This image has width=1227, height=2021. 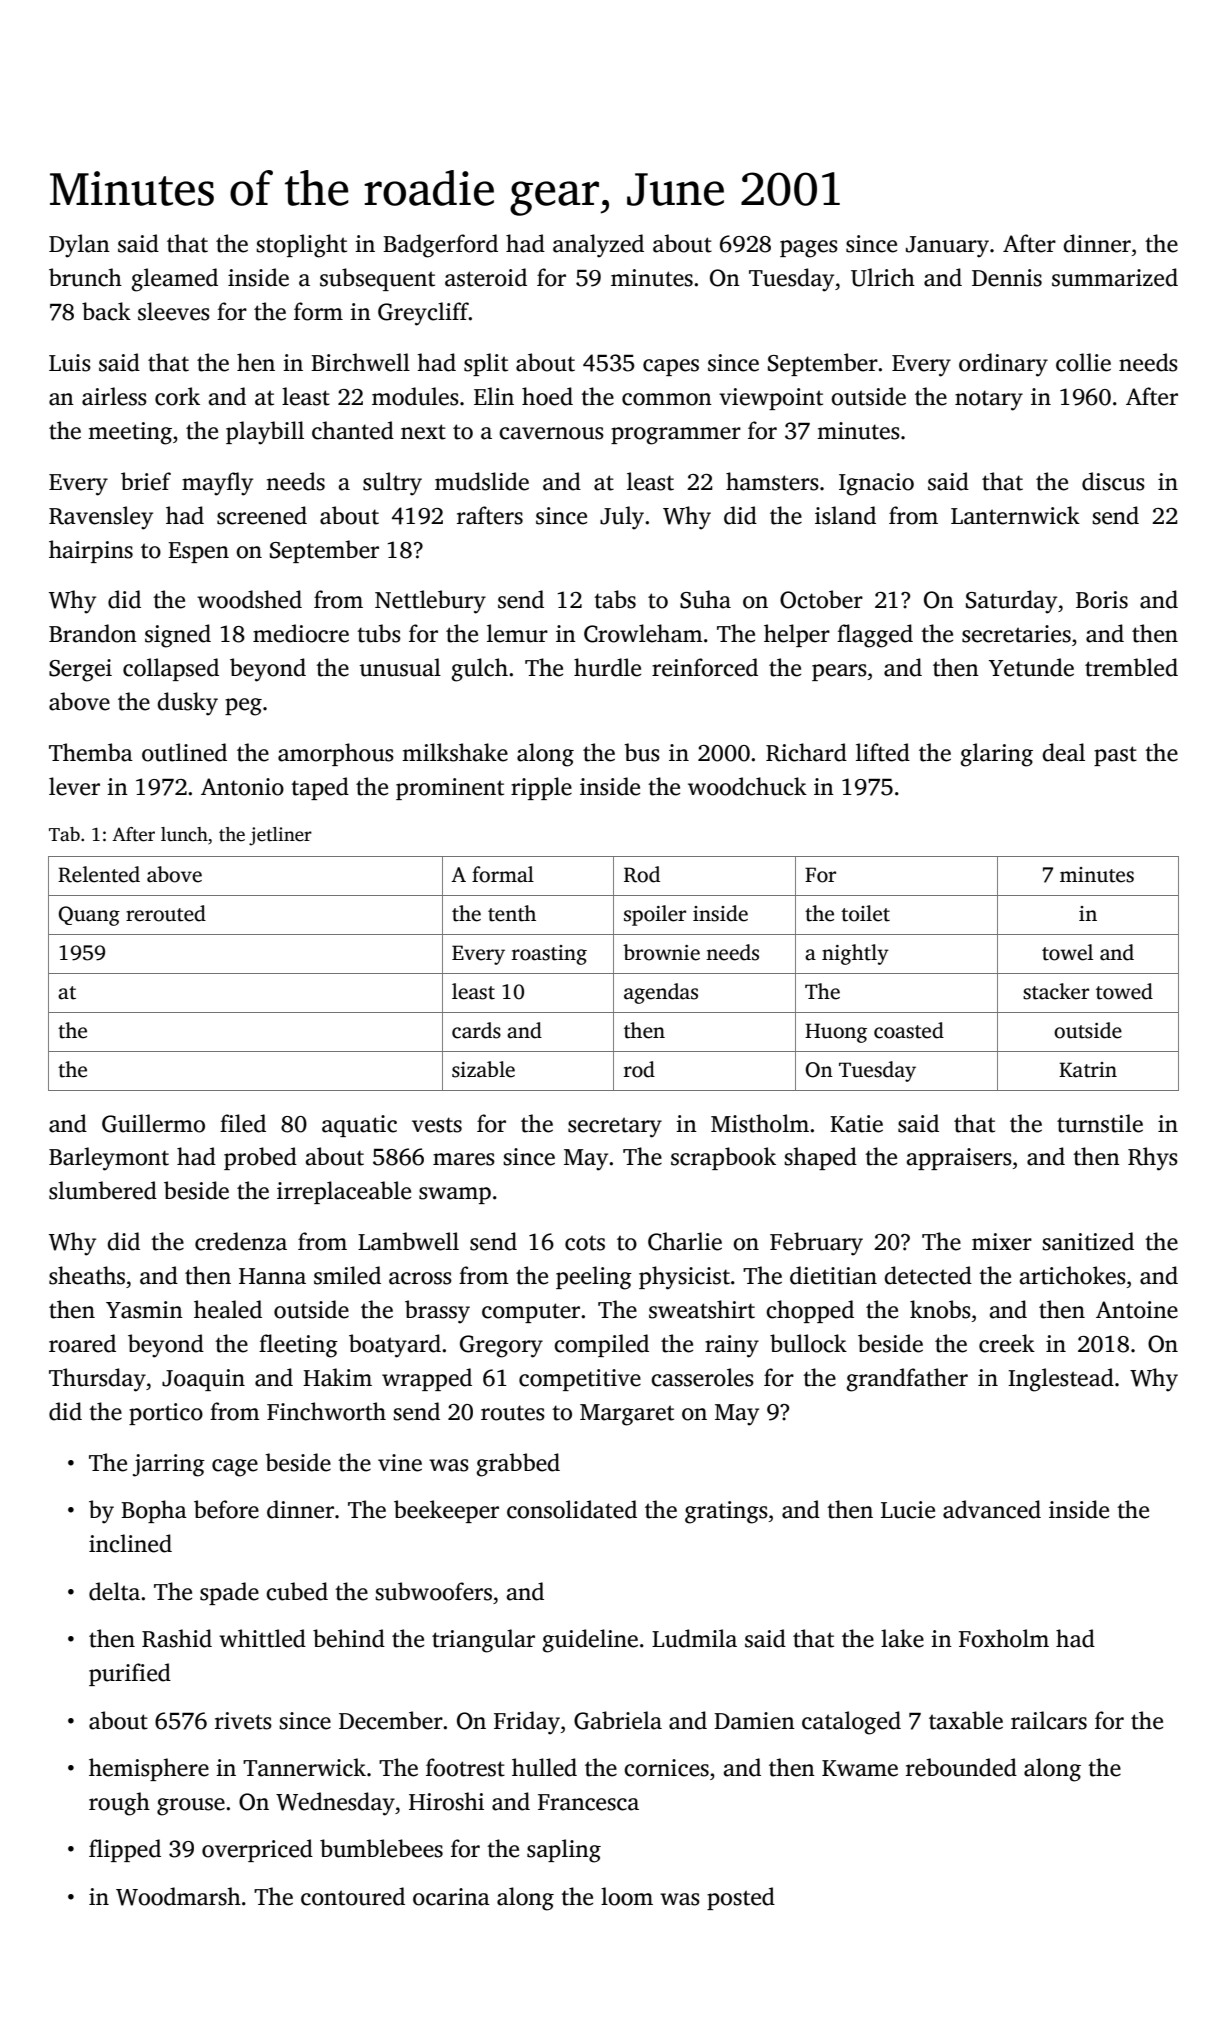 What do you see at coordinates (119, 1804) in the image?
I see `rough` at bounding box center [119, 1804].
